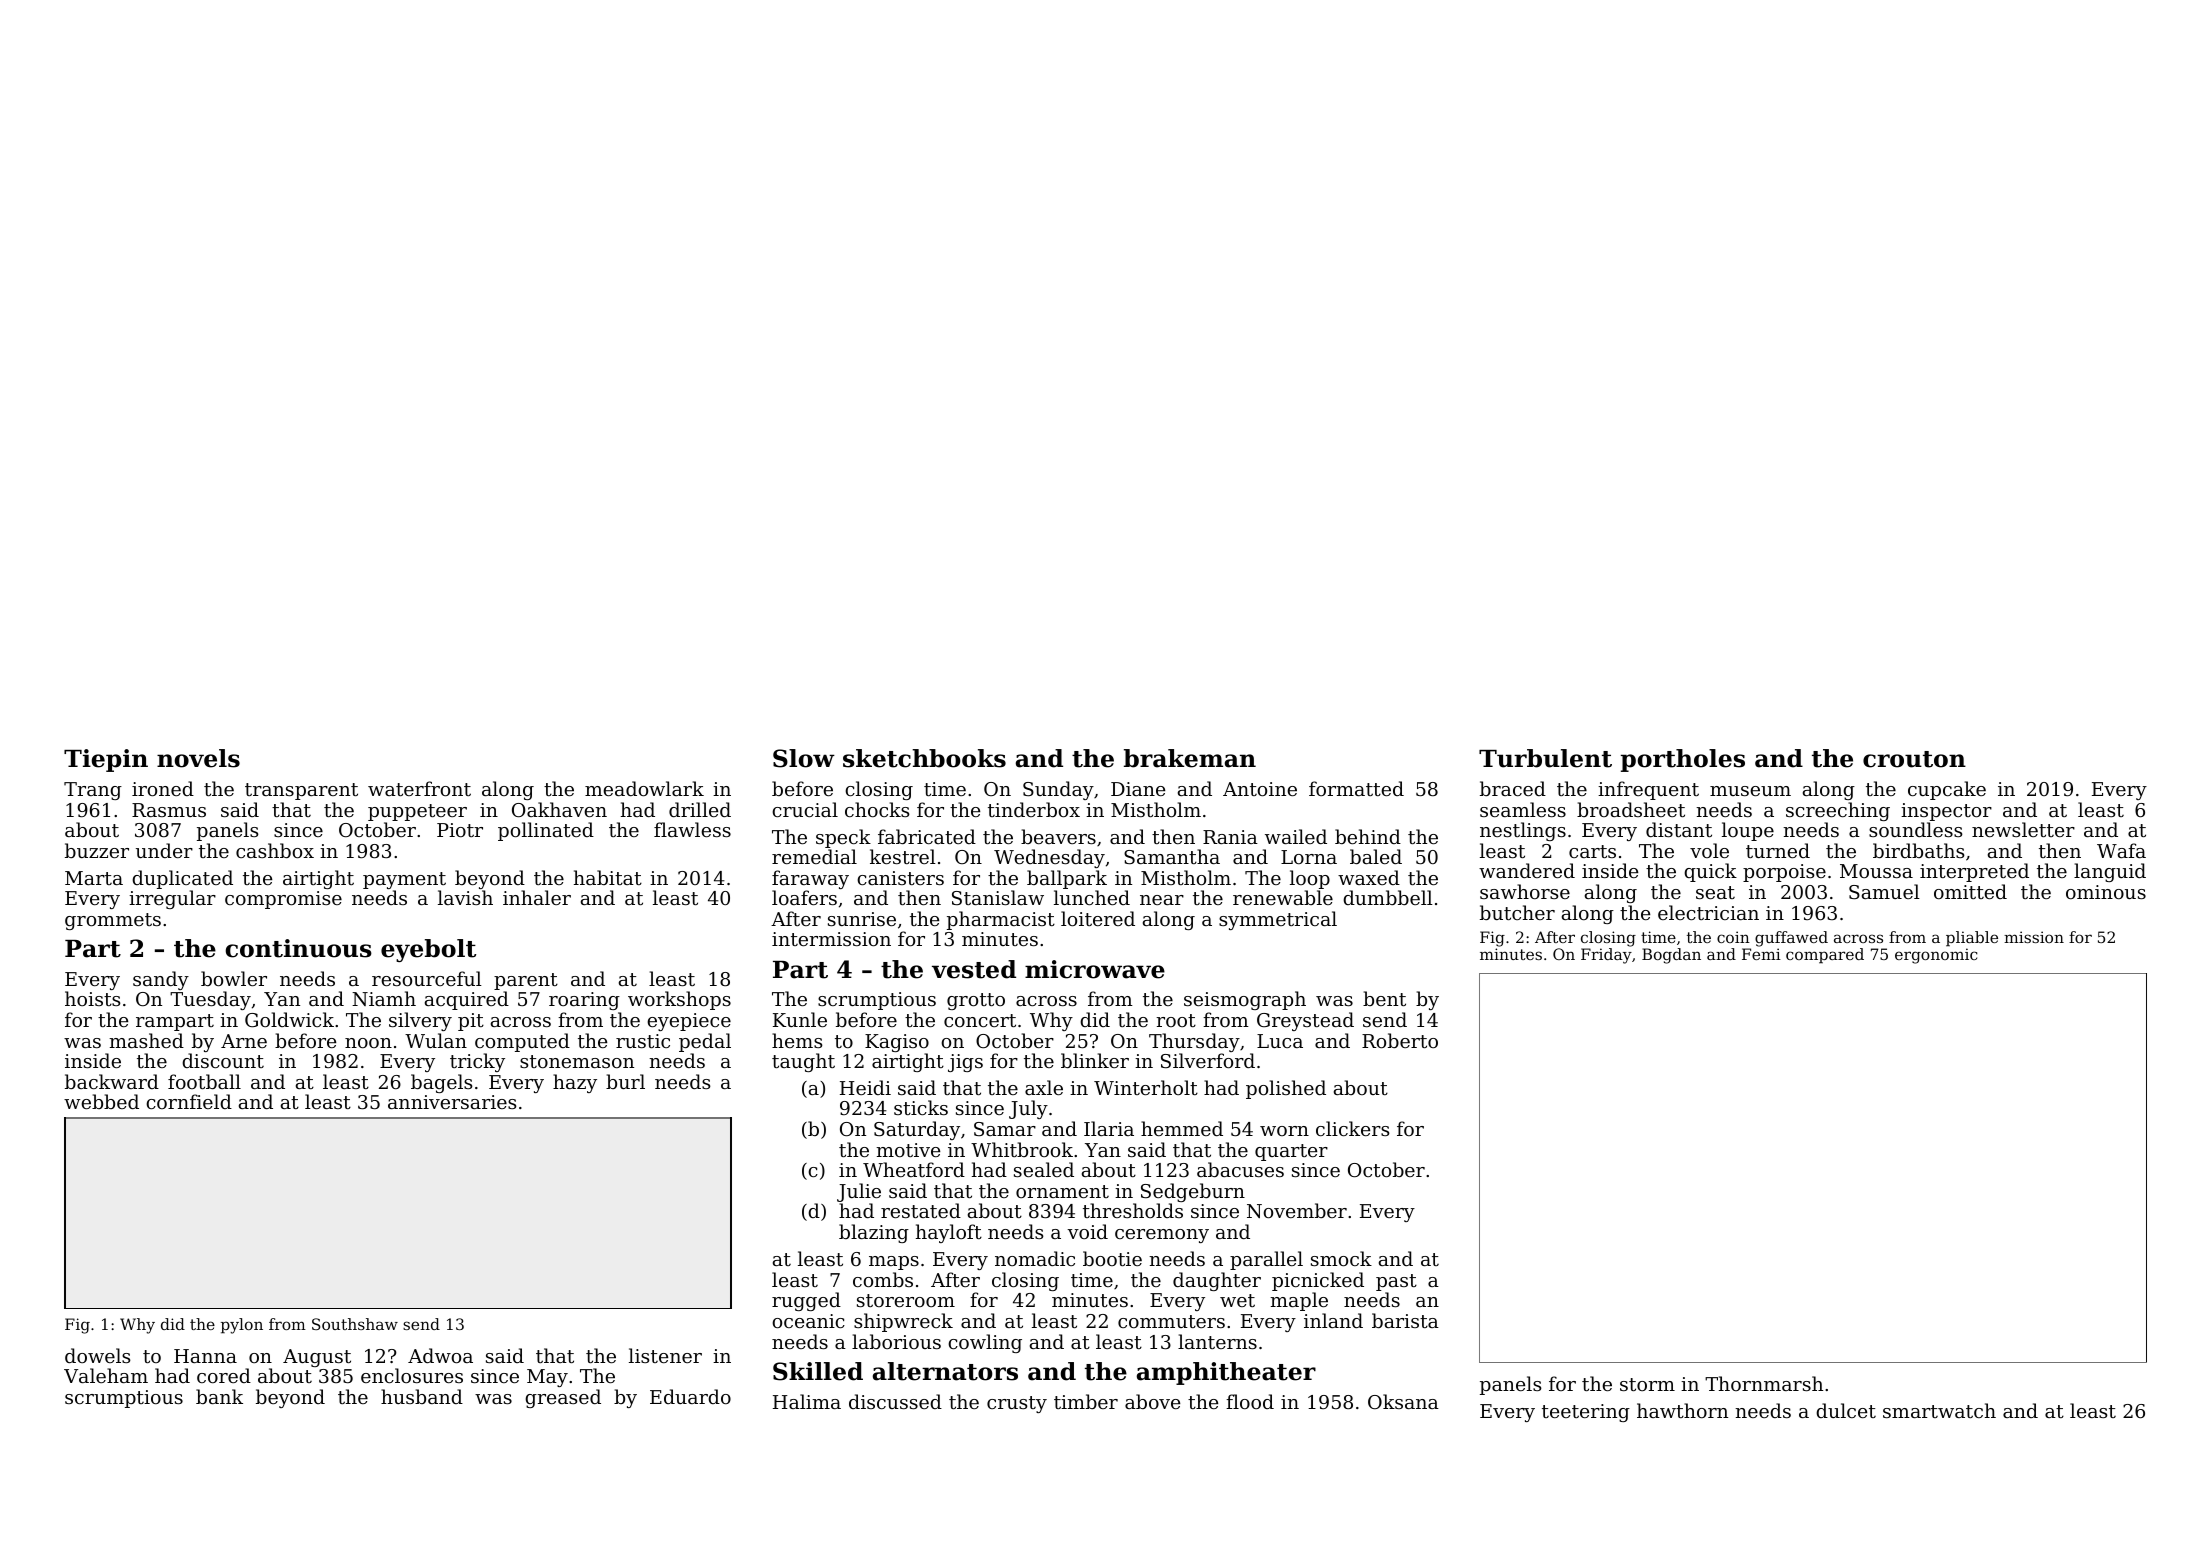 The width and height of the screenshot is (2211, 1564). Describe the element at coordinates (1764, 1383) in the screenshot. I see `Thornmarsh` at that location.
